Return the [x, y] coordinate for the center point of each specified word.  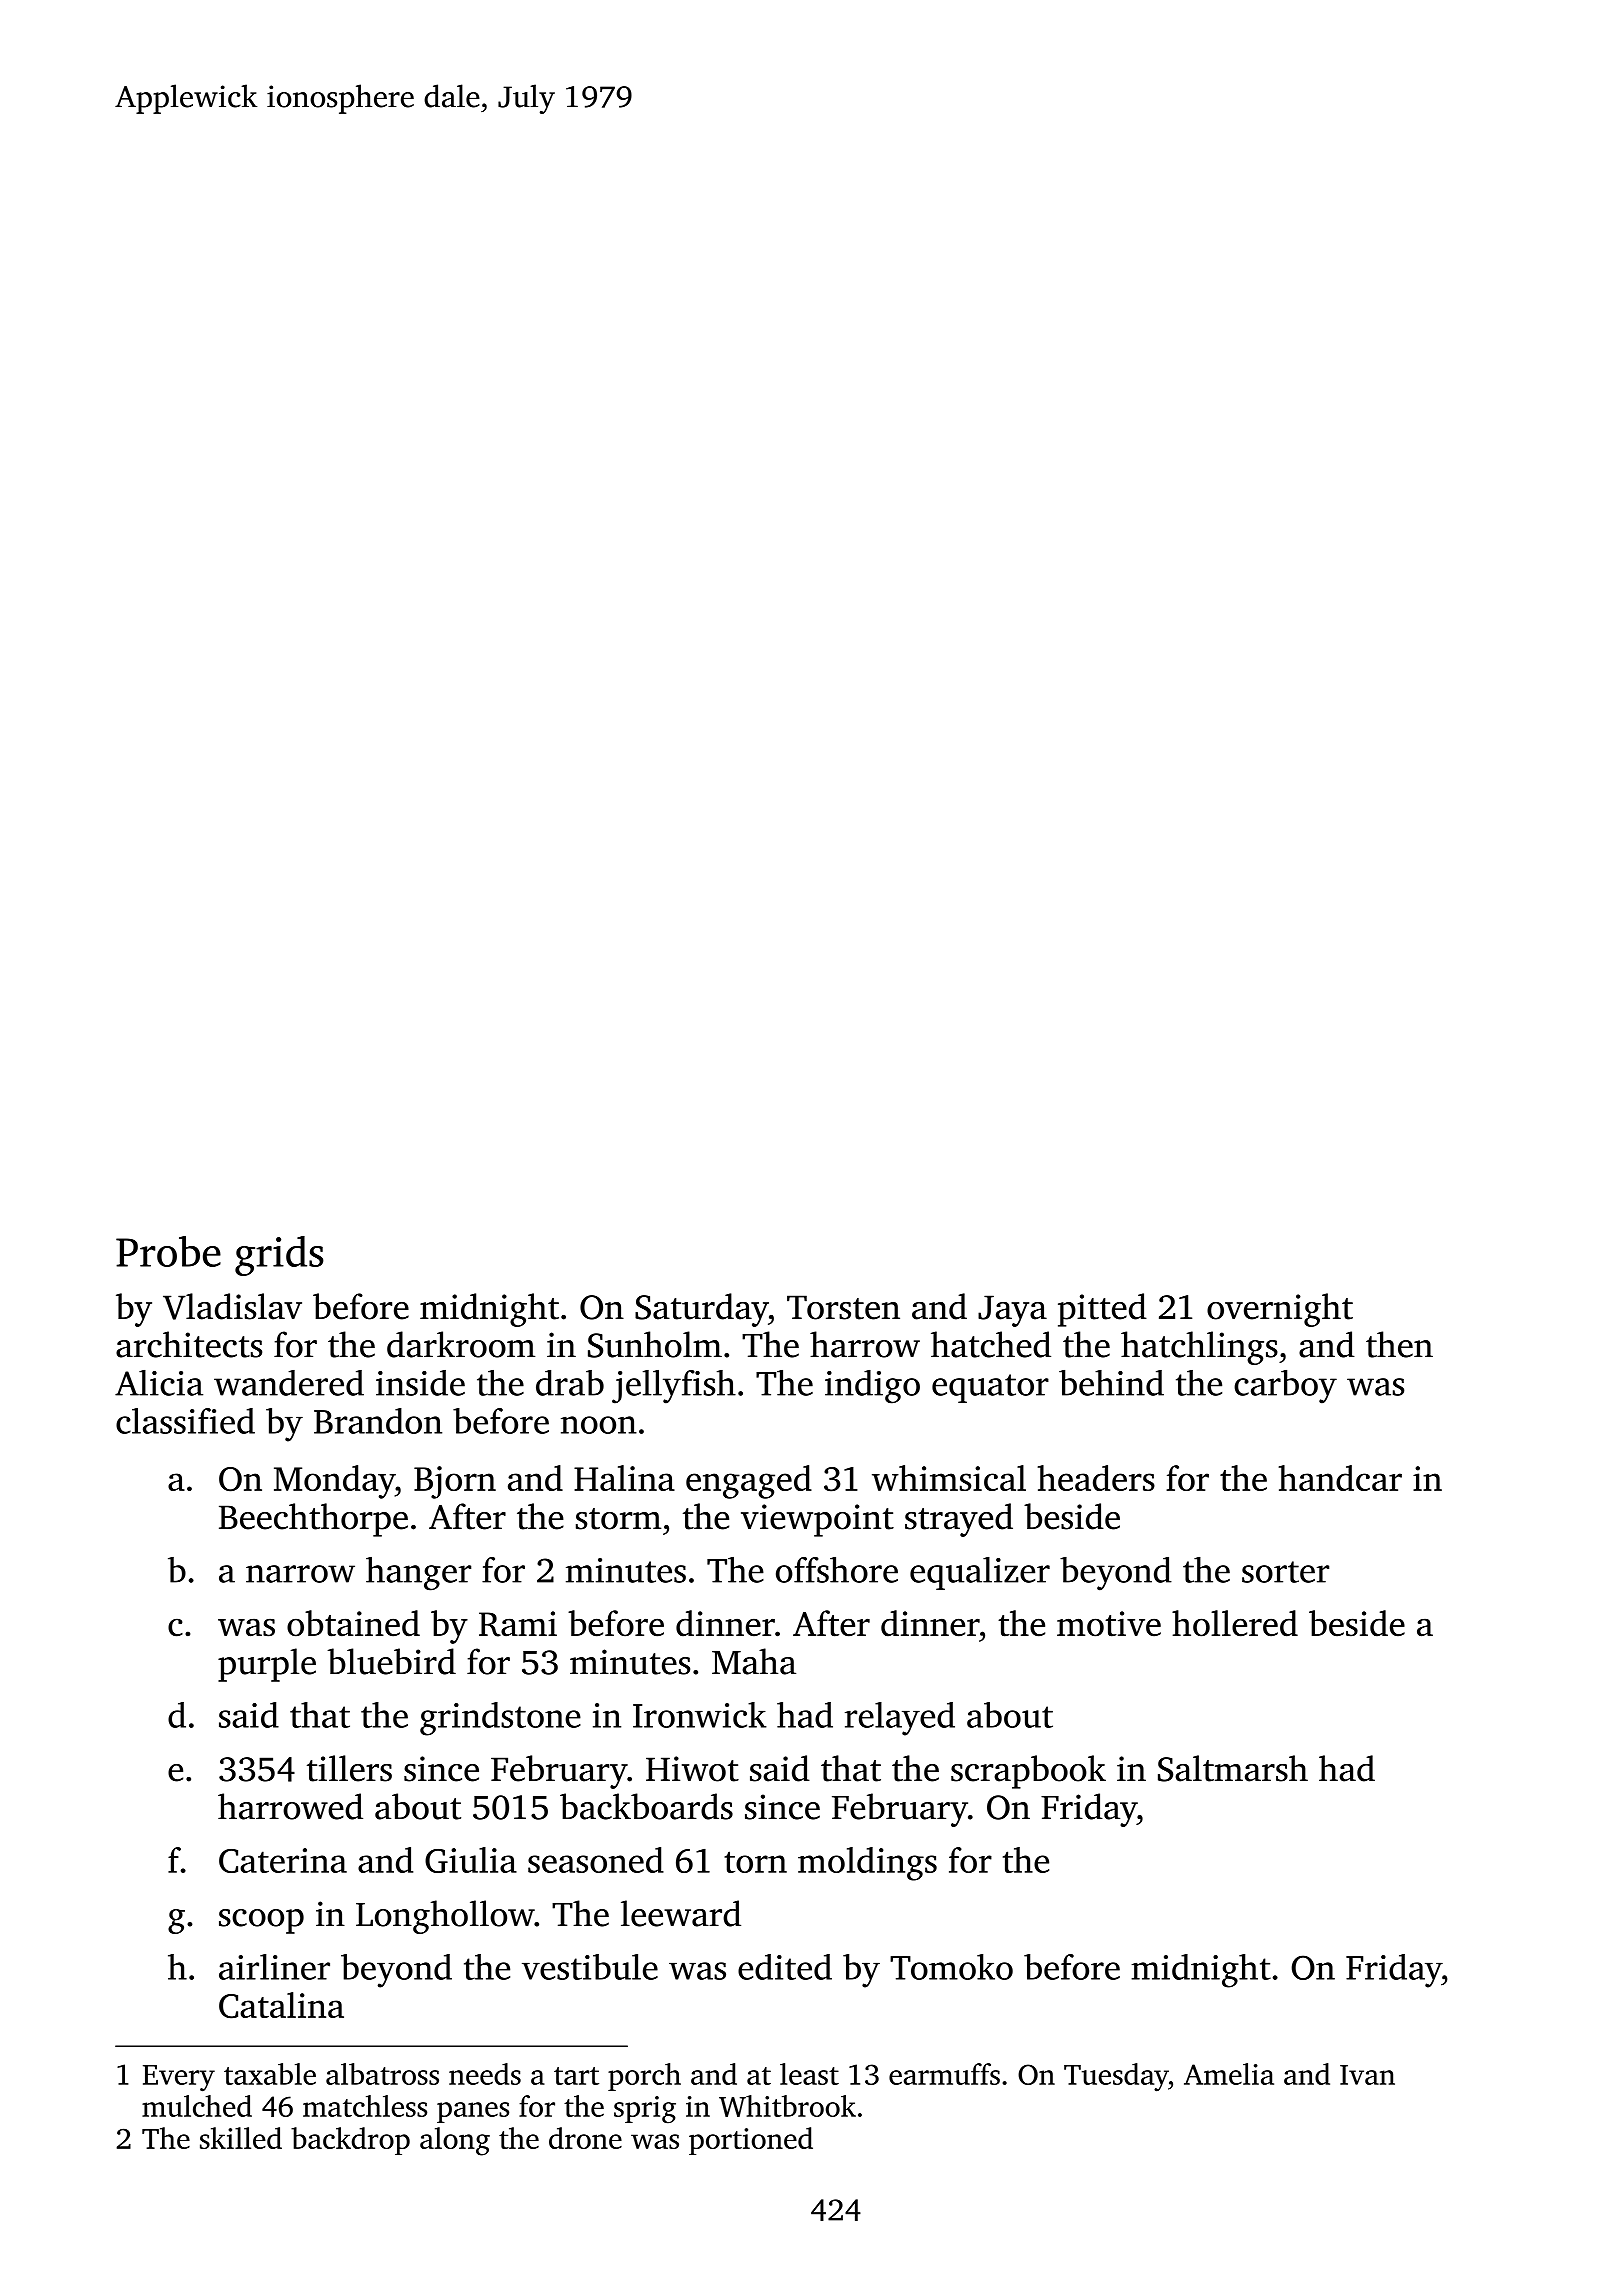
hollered [1235, 1623]
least [809, 2074]
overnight [1280, 1310]
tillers [349, 1768]
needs [485, 2074]
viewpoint [817, 1520]
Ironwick [700, 1715]
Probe [168, 1251]
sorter [1285, 1572]
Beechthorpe [313, 1520]
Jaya [1012, 1311]
